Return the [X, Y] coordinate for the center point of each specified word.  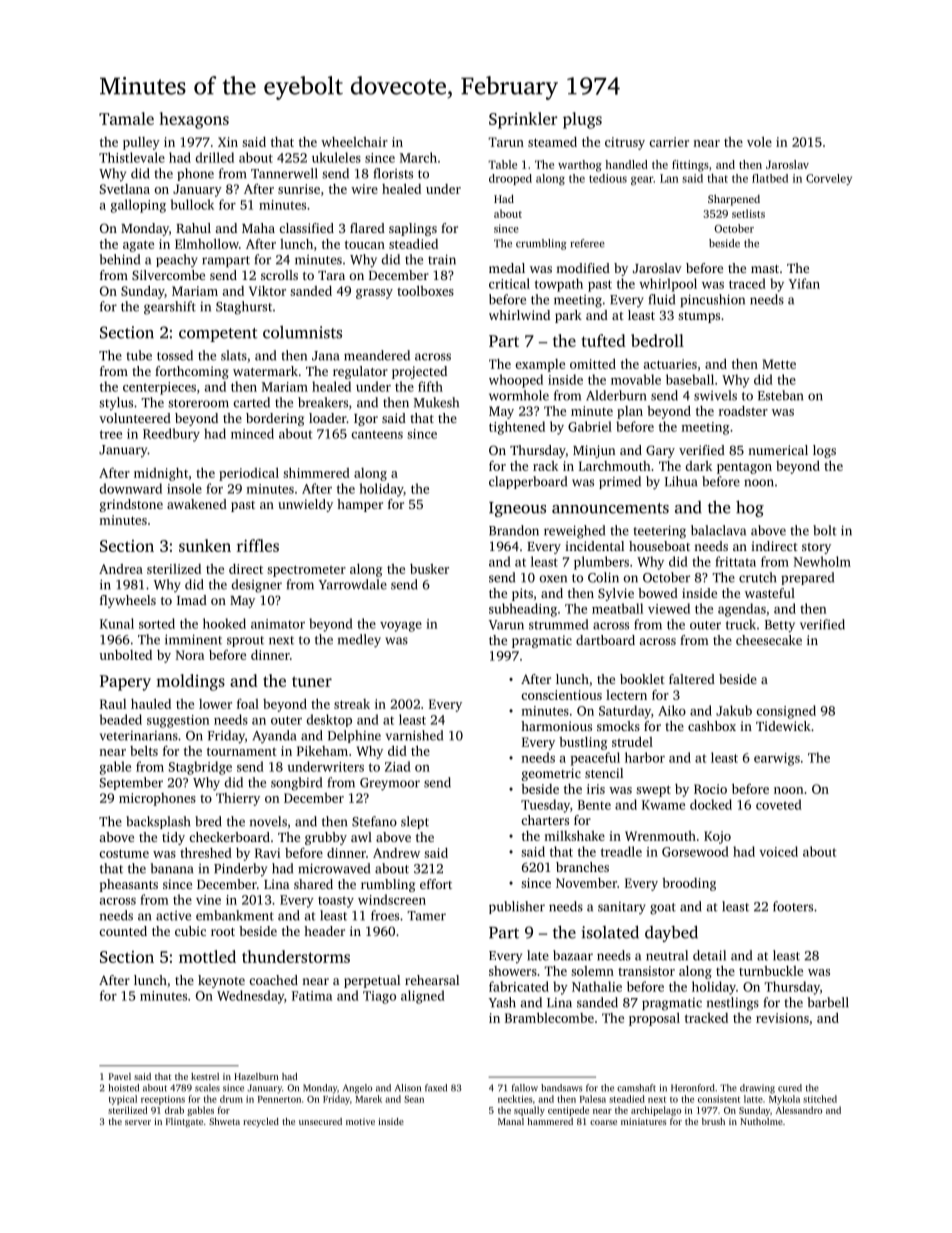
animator [278, 624]
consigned [786, 712]
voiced [778, 851]
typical [123, 1100]
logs [824, 451]
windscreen [392, 899]
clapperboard [528, 482]
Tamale [126, 118]
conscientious [561, 695]
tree [111, 434]
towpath [559, 285]
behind [120, 259]
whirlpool [668, 285]
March [418, 157]
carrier [669, 142]
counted [123, 931]
